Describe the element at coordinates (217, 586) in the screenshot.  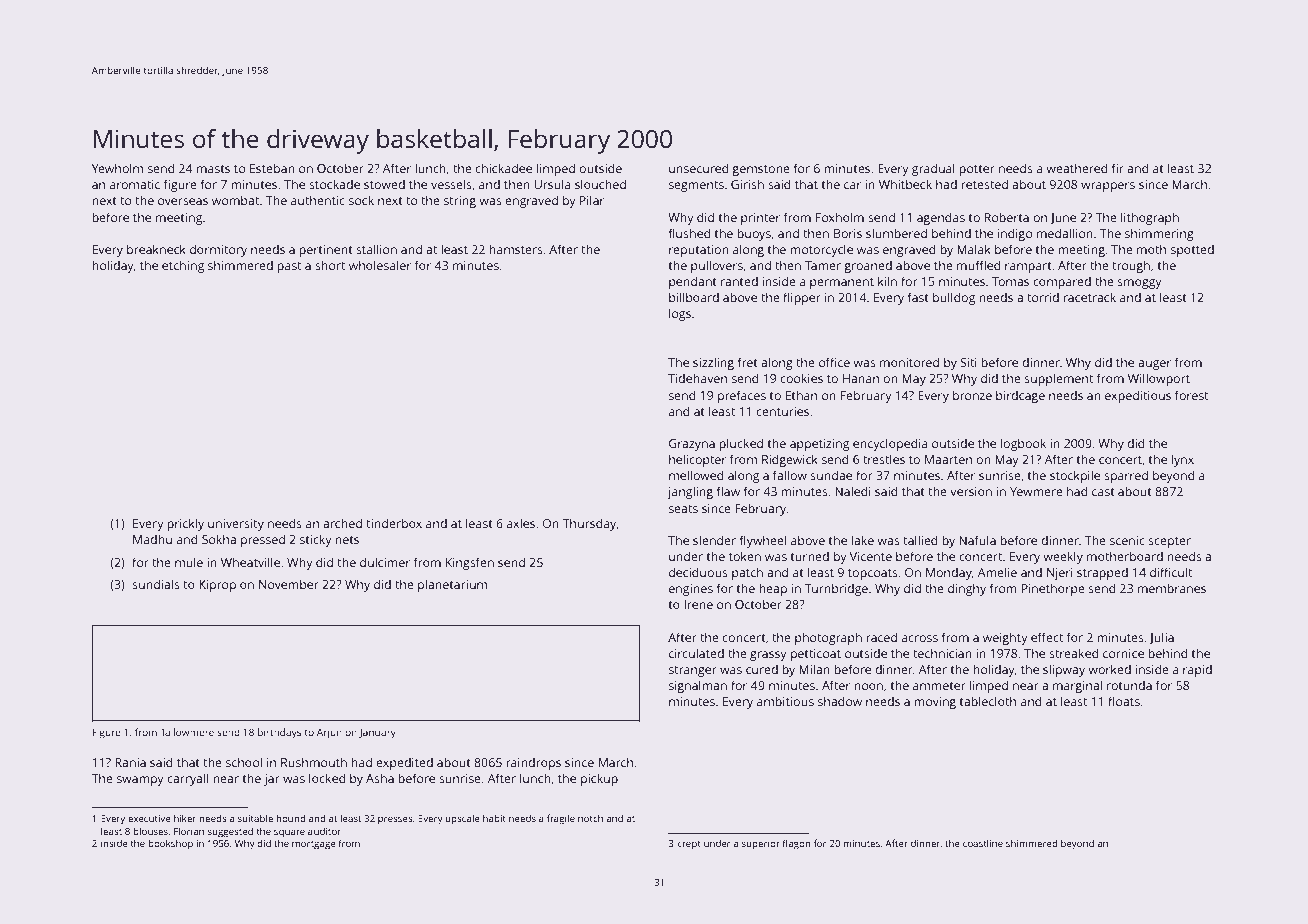
I see `Kiprop` at that location.
